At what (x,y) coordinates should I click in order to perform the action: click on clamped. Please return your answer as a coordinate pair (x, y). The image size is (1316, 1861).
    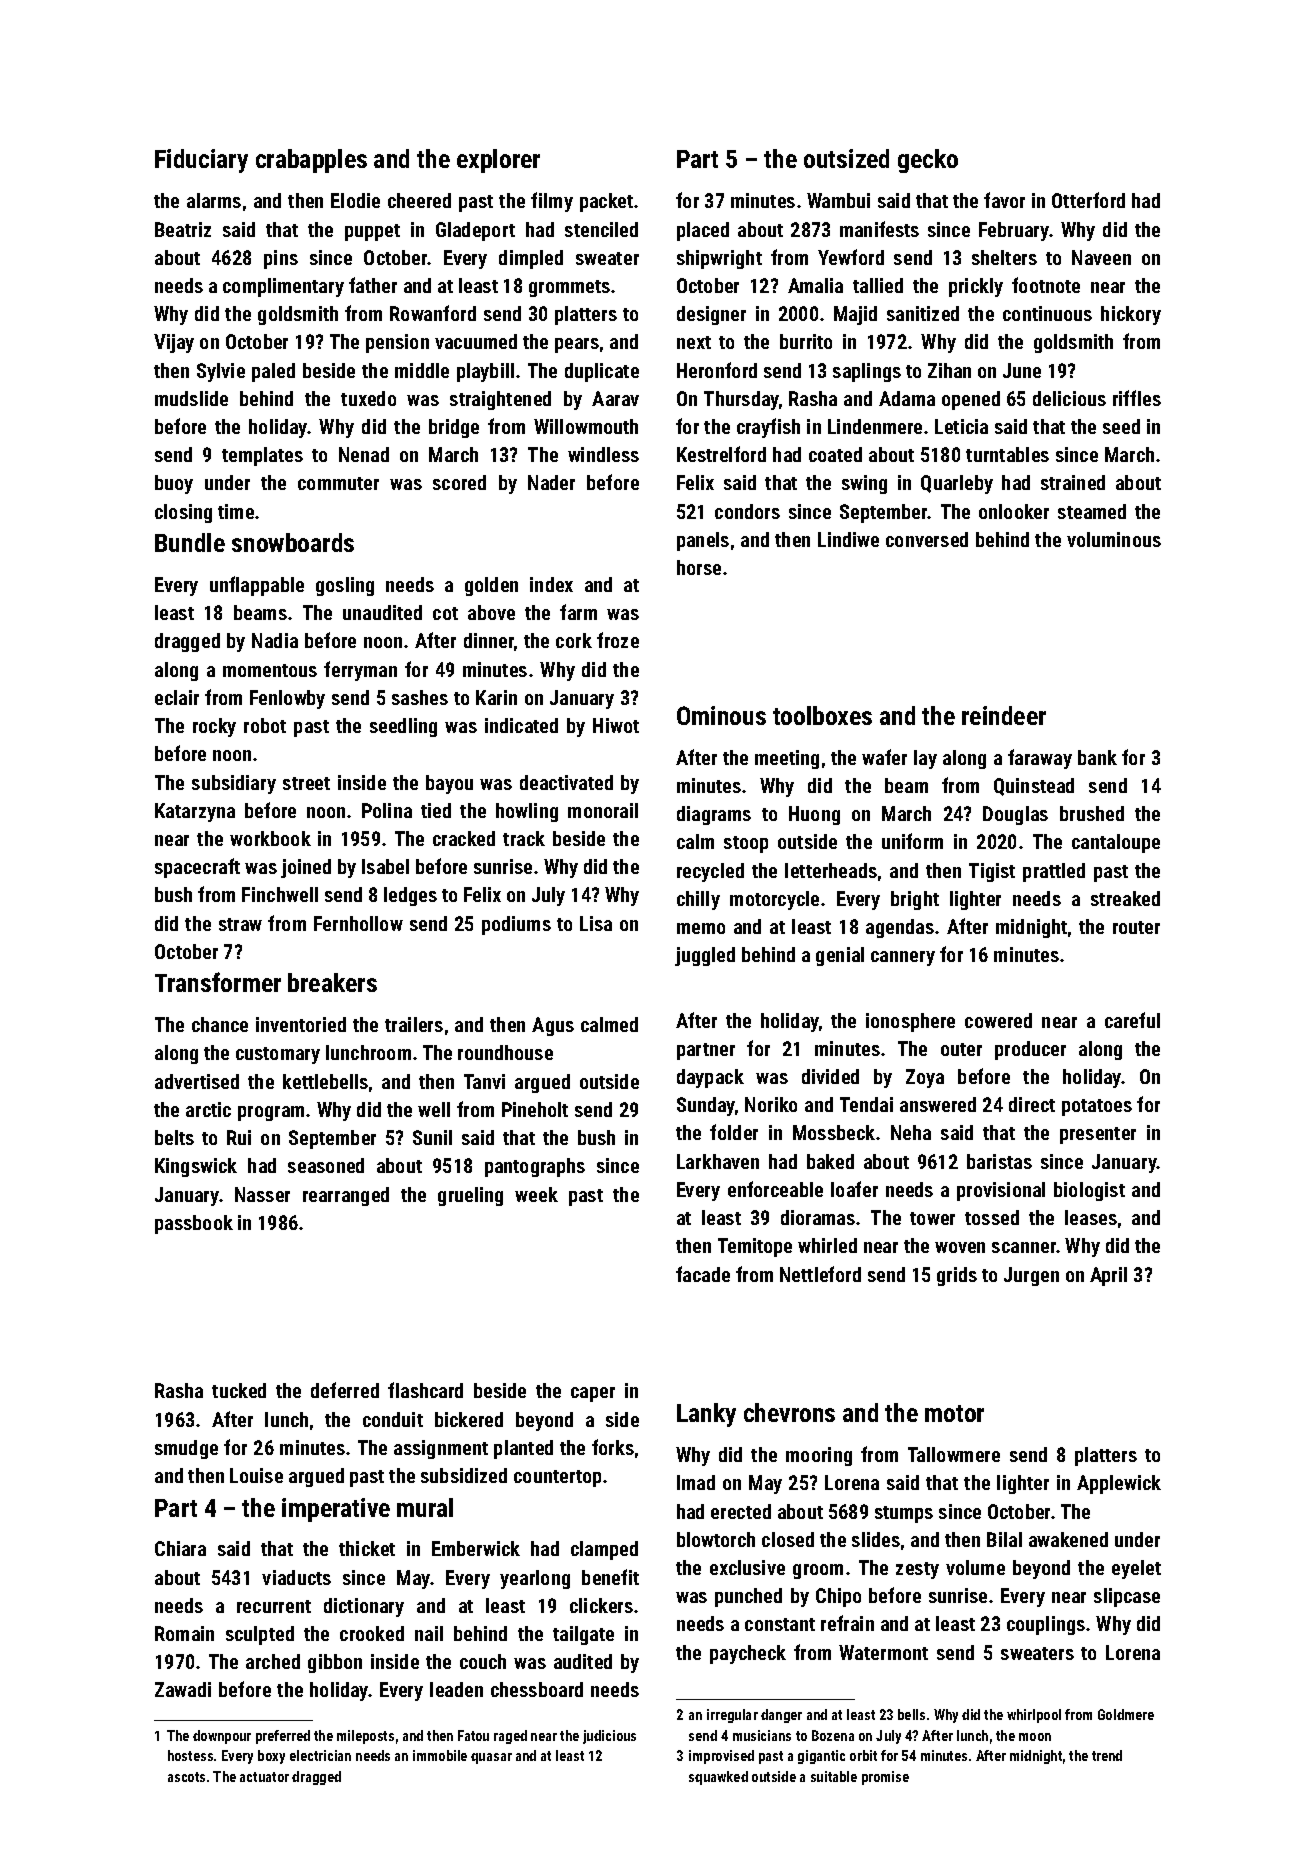
    Looking at the image, I should click on (604, 1550).
